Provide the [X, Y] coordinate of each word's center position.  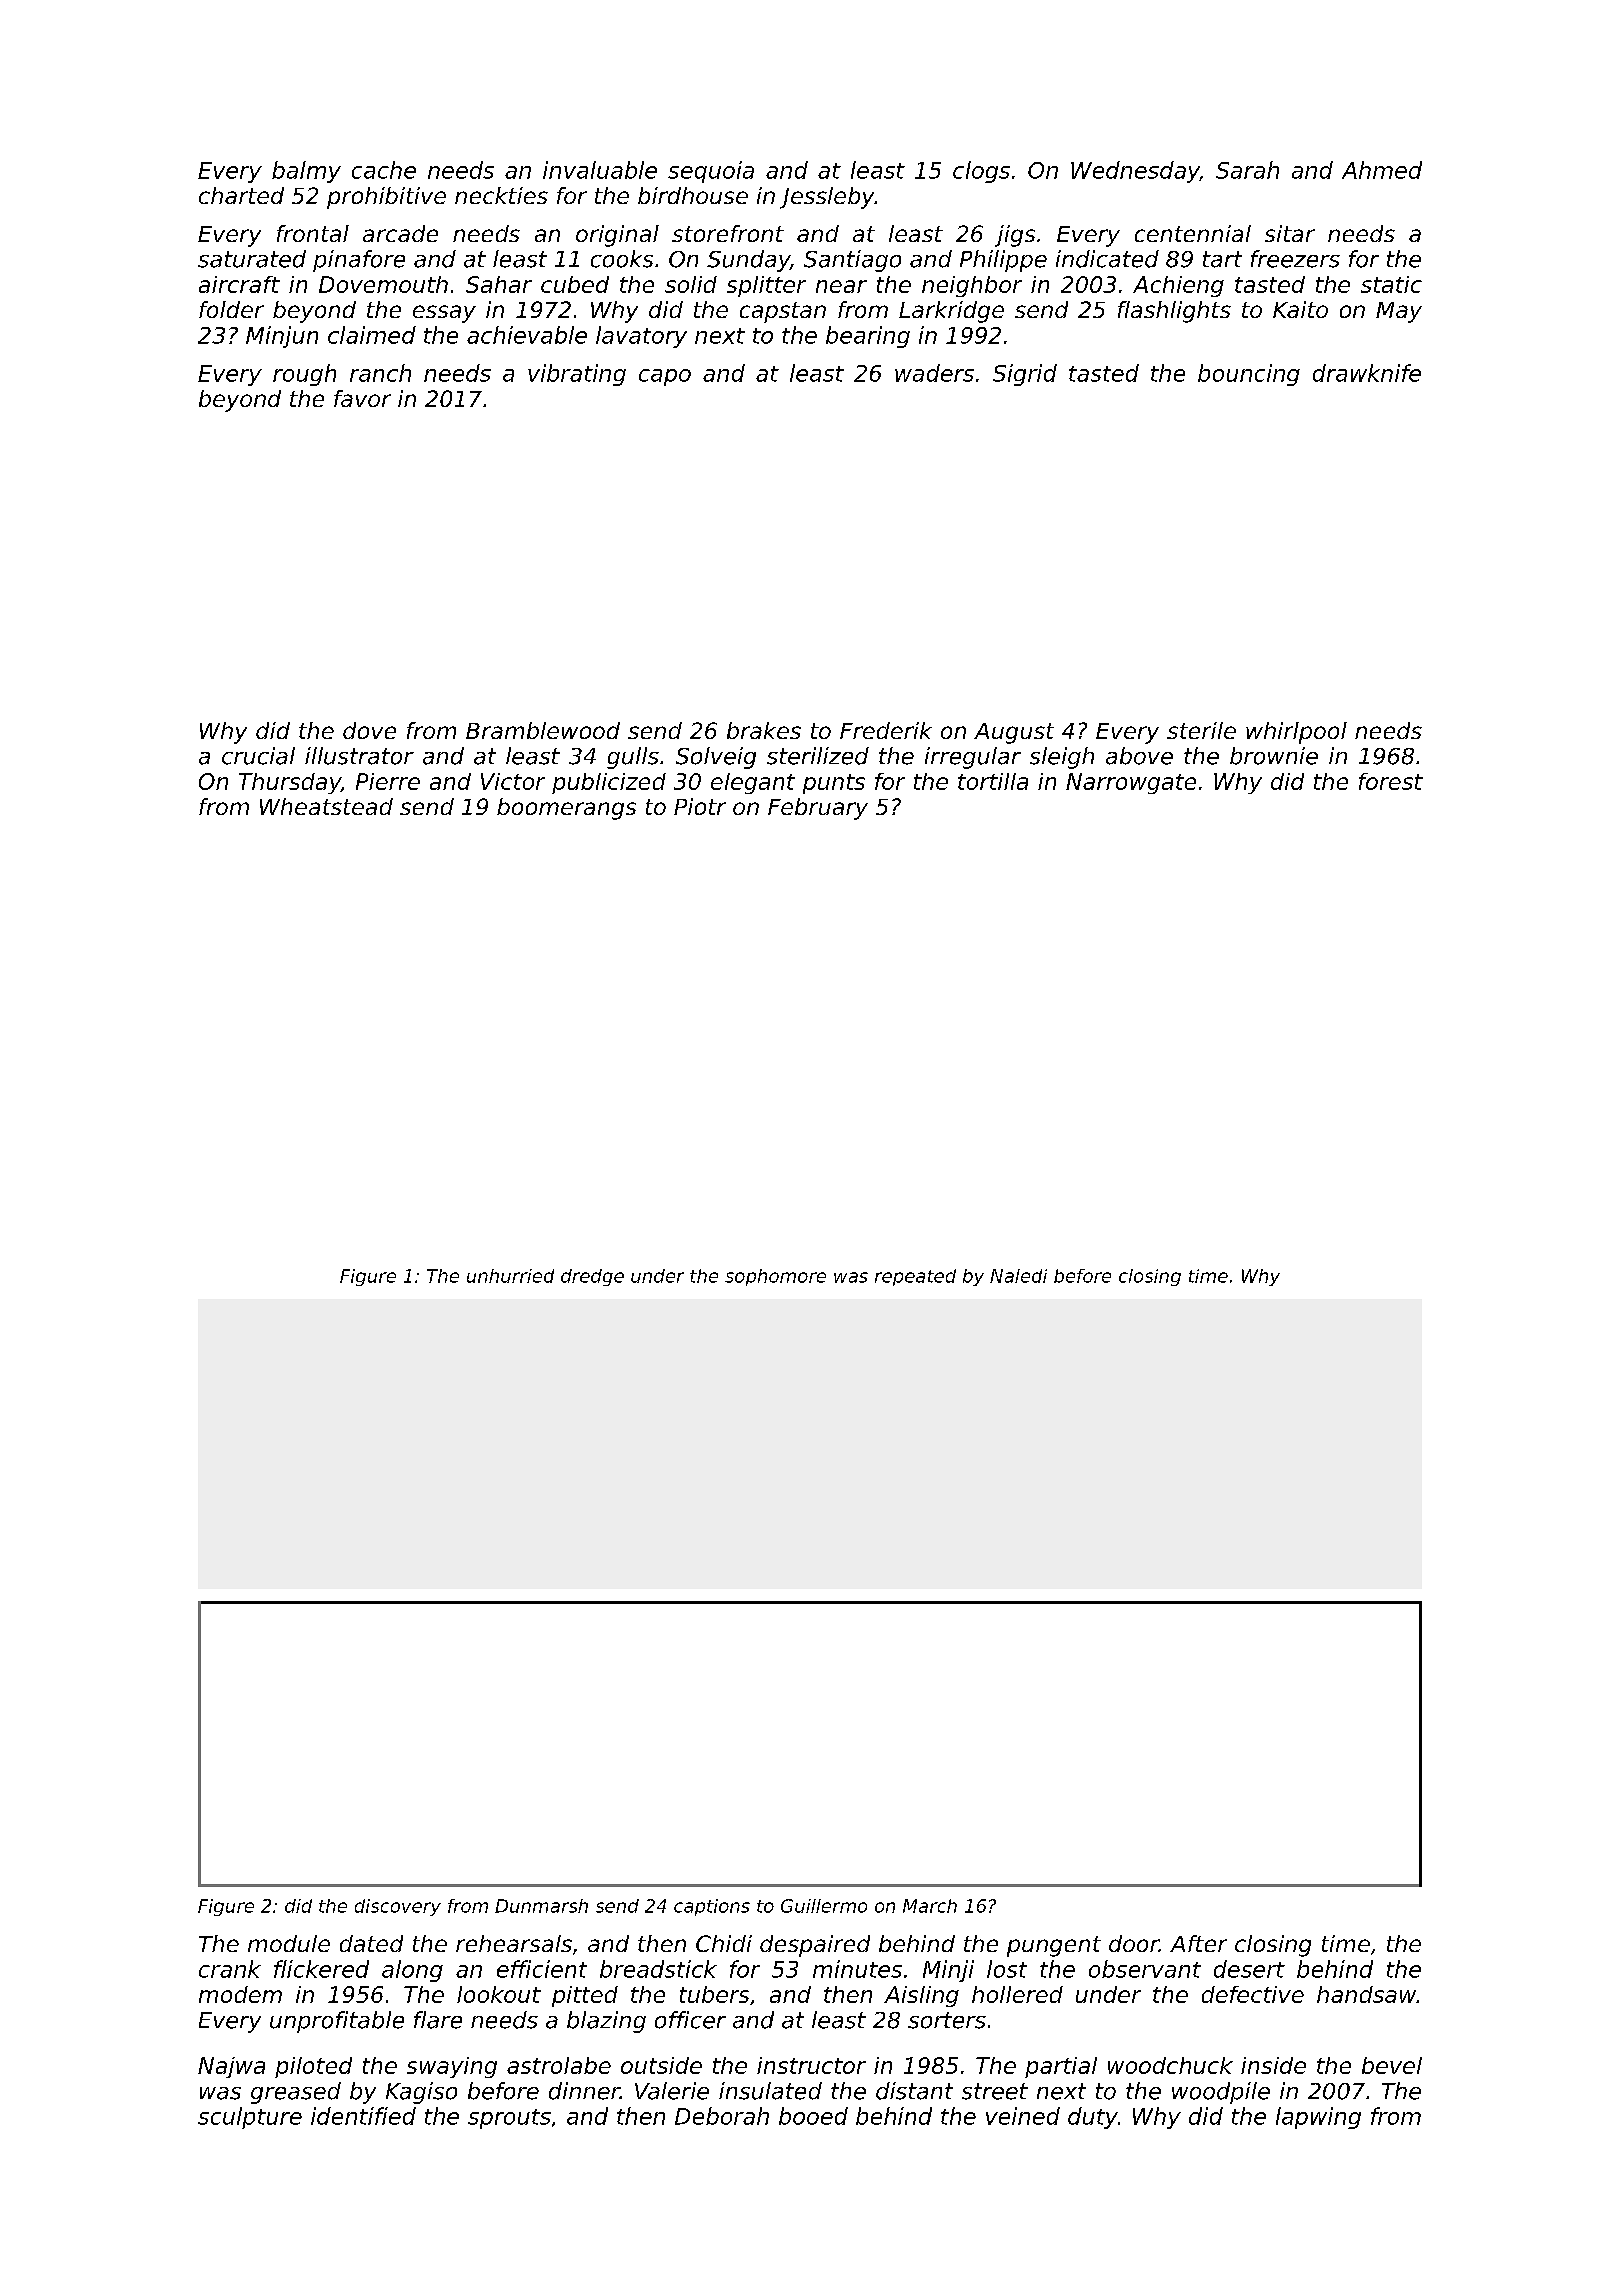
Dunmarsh [541, 1906]
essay [444, 314]
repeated [915, 1277]
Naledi [1018, 1276]
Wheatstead [326, 806]
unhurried [510, 1276]
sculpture [250, 2118]
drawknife [1367, 373]
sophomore [775, 1277]
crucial [258, 756]
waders [934, 373]
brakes [764, 730]
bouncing [1249, 375]
